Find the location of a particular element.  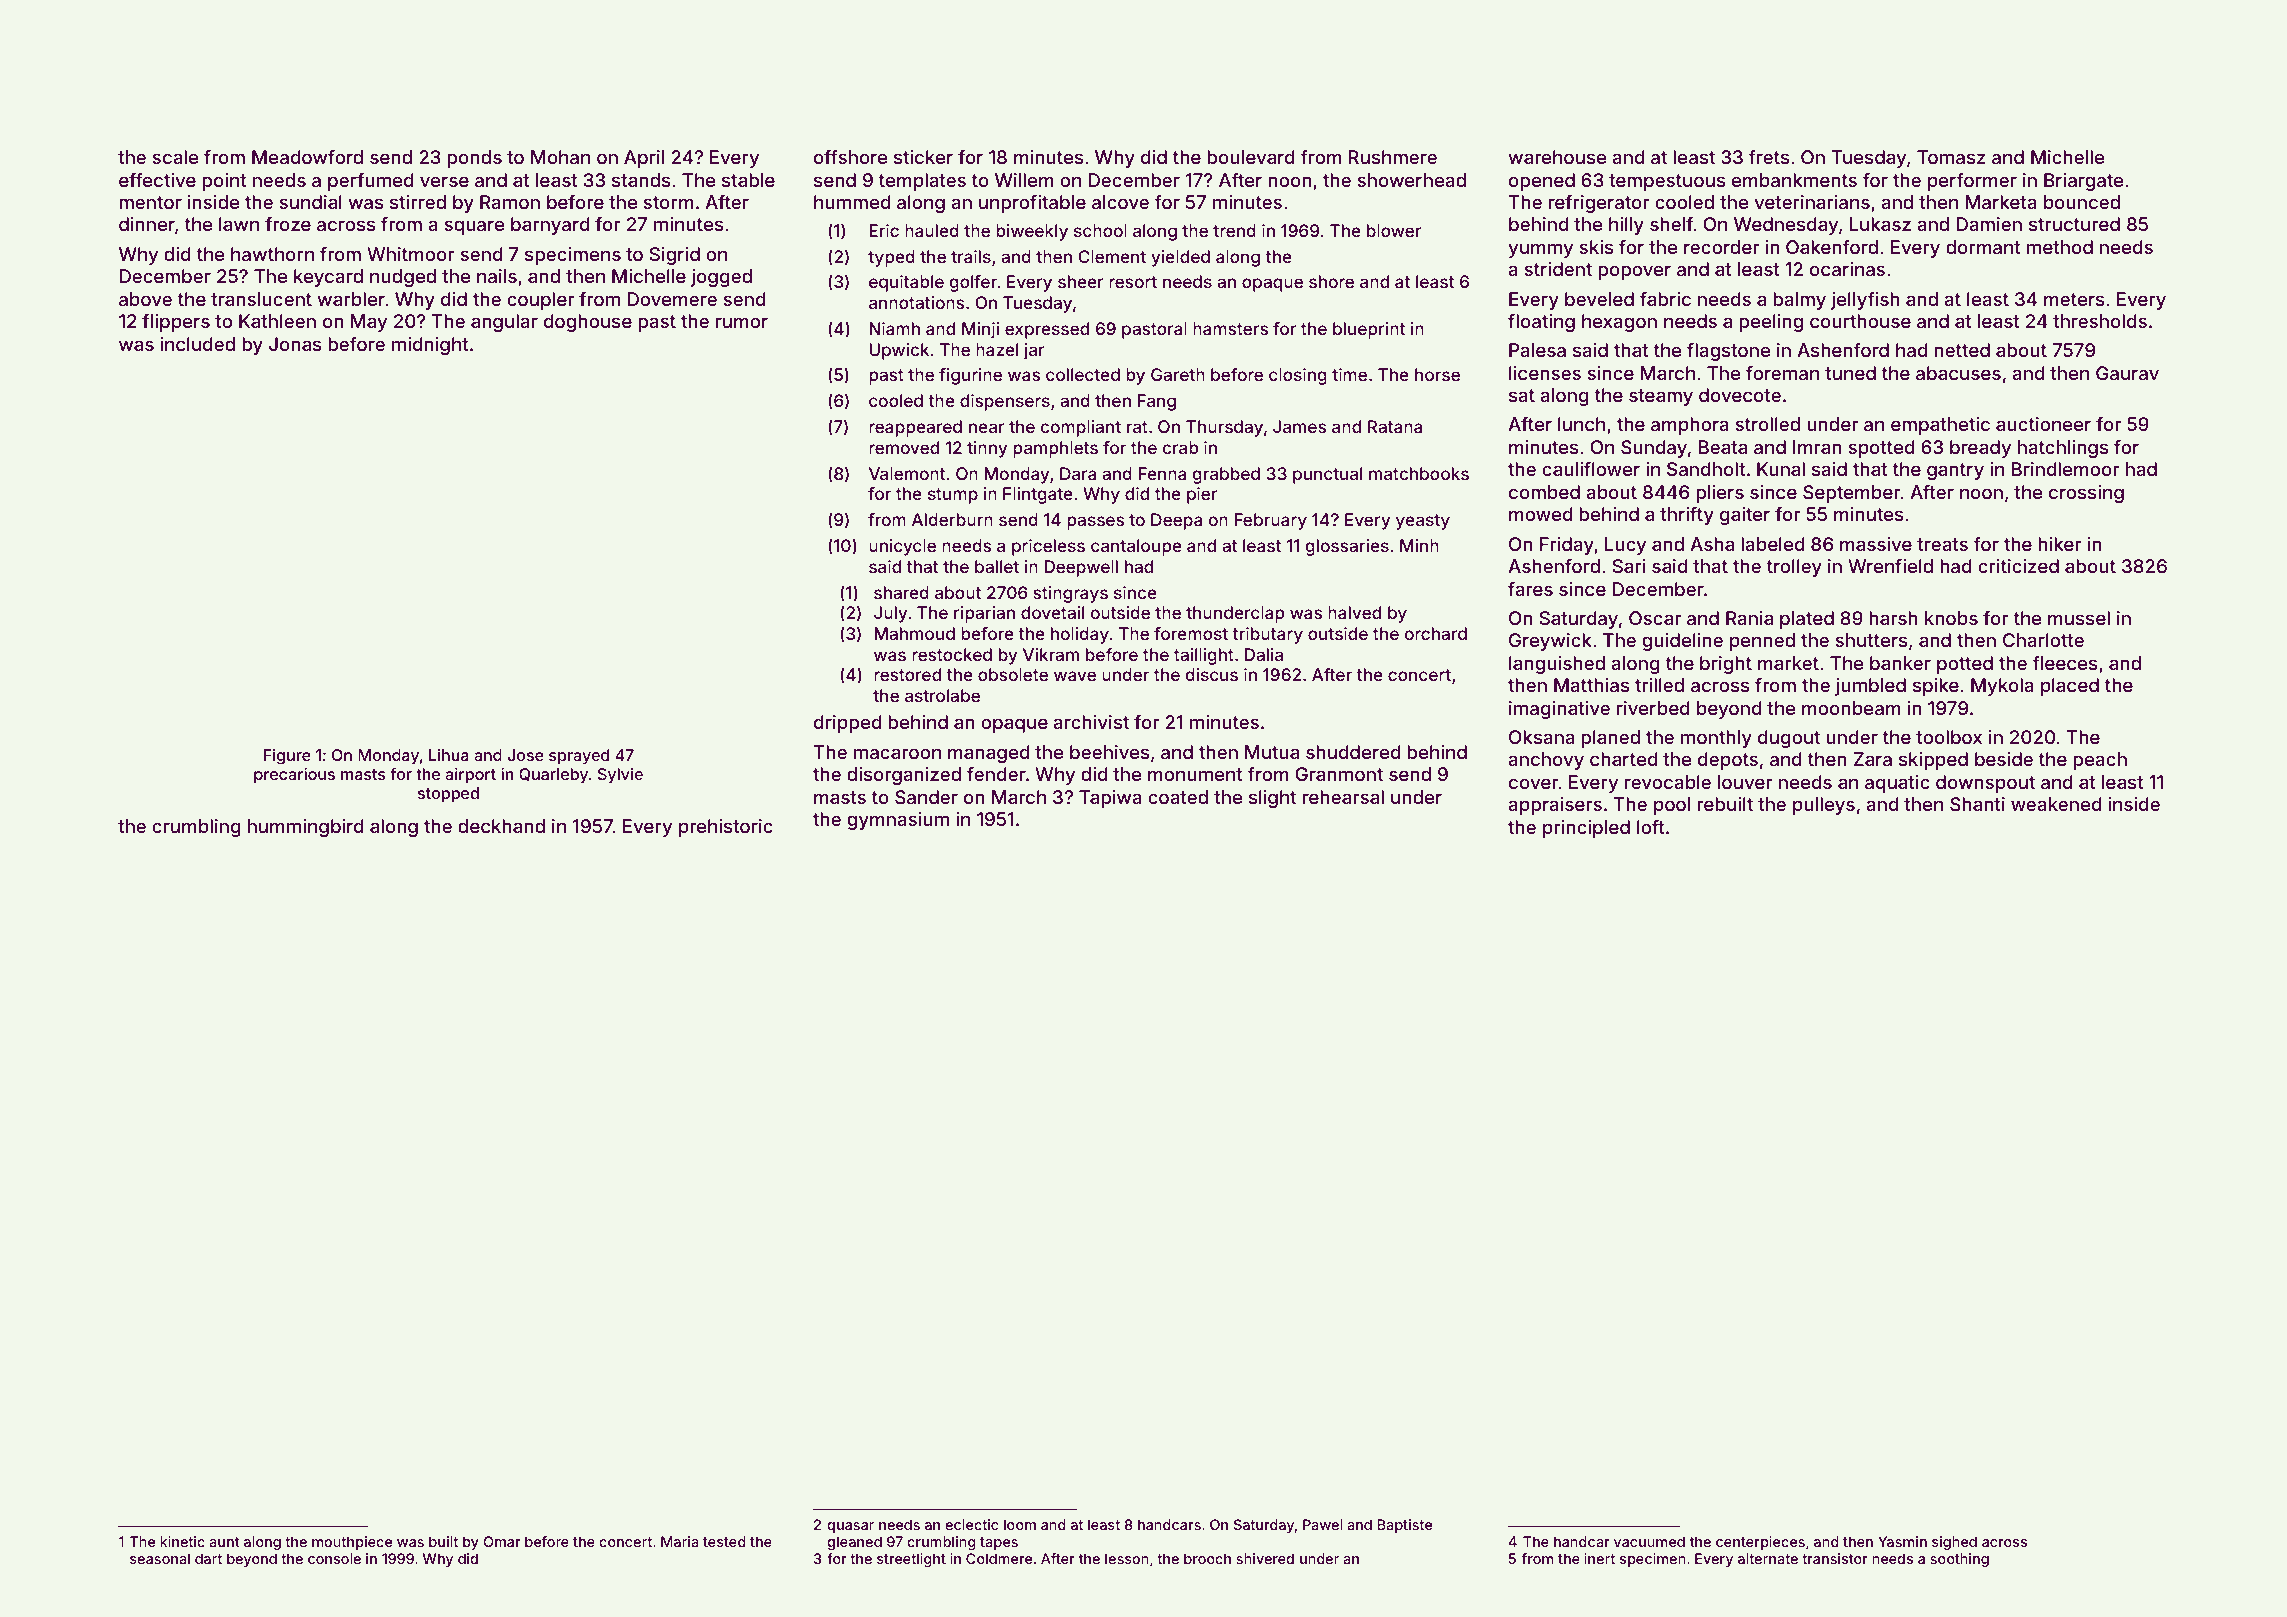

placed is located at coordinates (2070, 687).
